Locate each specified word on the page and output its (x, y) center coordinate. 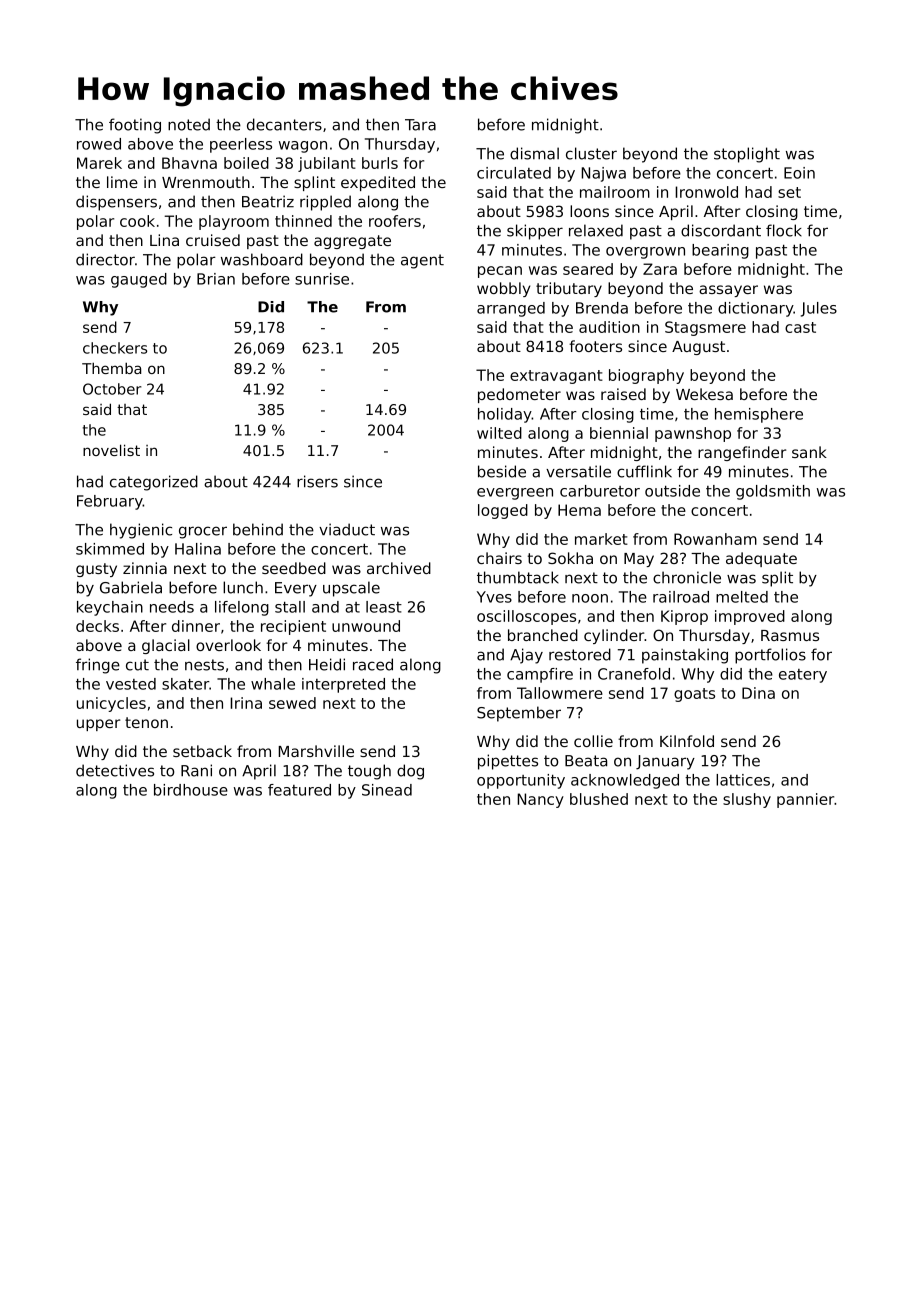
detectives (115, 770)
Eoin (799, 173)
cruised (213, 240)
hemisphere (759, 415)
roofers (395, 221)
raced (373, 664)
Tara (420, 125)
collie (593, 741)
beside (502, 471)
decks (97, 626)
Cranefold (634, 674)
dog (410, 772)
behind (258, 529)
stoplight (747, 155)
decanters (284, 124)
